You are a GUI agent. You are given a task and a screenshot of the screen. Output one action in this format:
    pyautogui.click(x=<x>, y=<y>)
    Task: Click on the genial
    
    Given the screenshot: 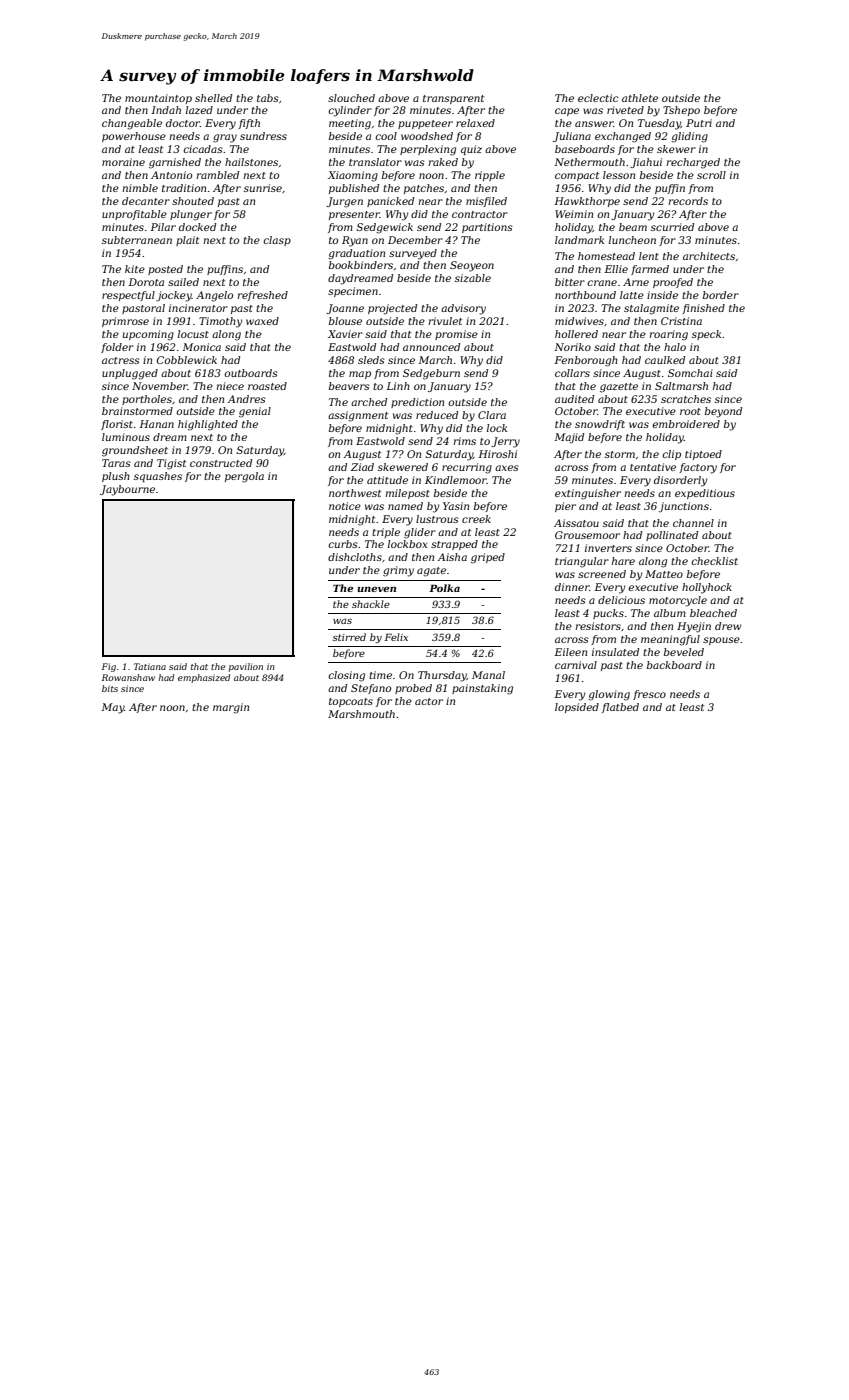 What is the action you would take?
    pyautogui.click(x=255, y=412)
